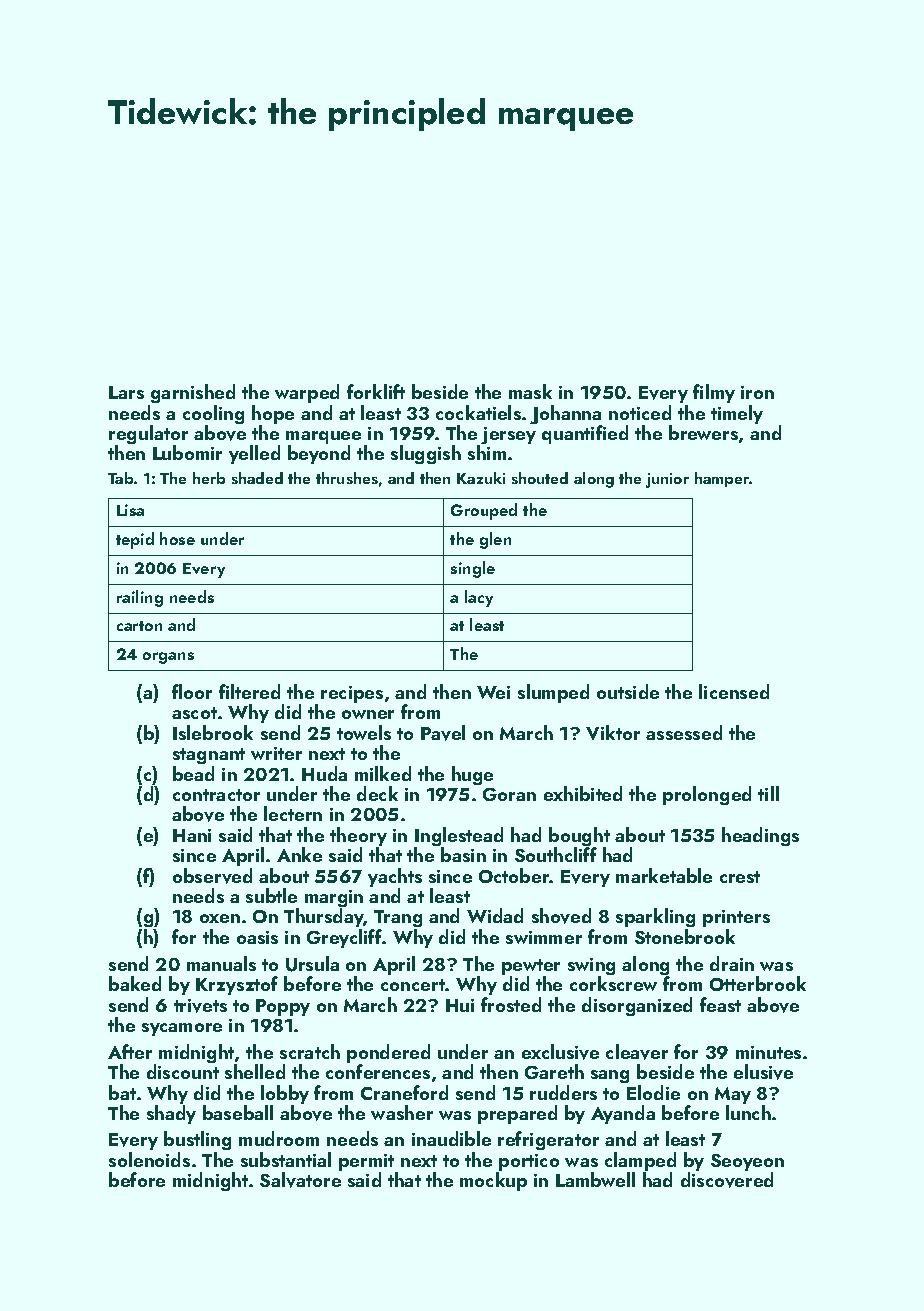 This screenshot has width=924, height=1311. What do you see at coordinates (183, 1071) in the screenshot?
I see `discount` at bounding box center [183, 1071].
